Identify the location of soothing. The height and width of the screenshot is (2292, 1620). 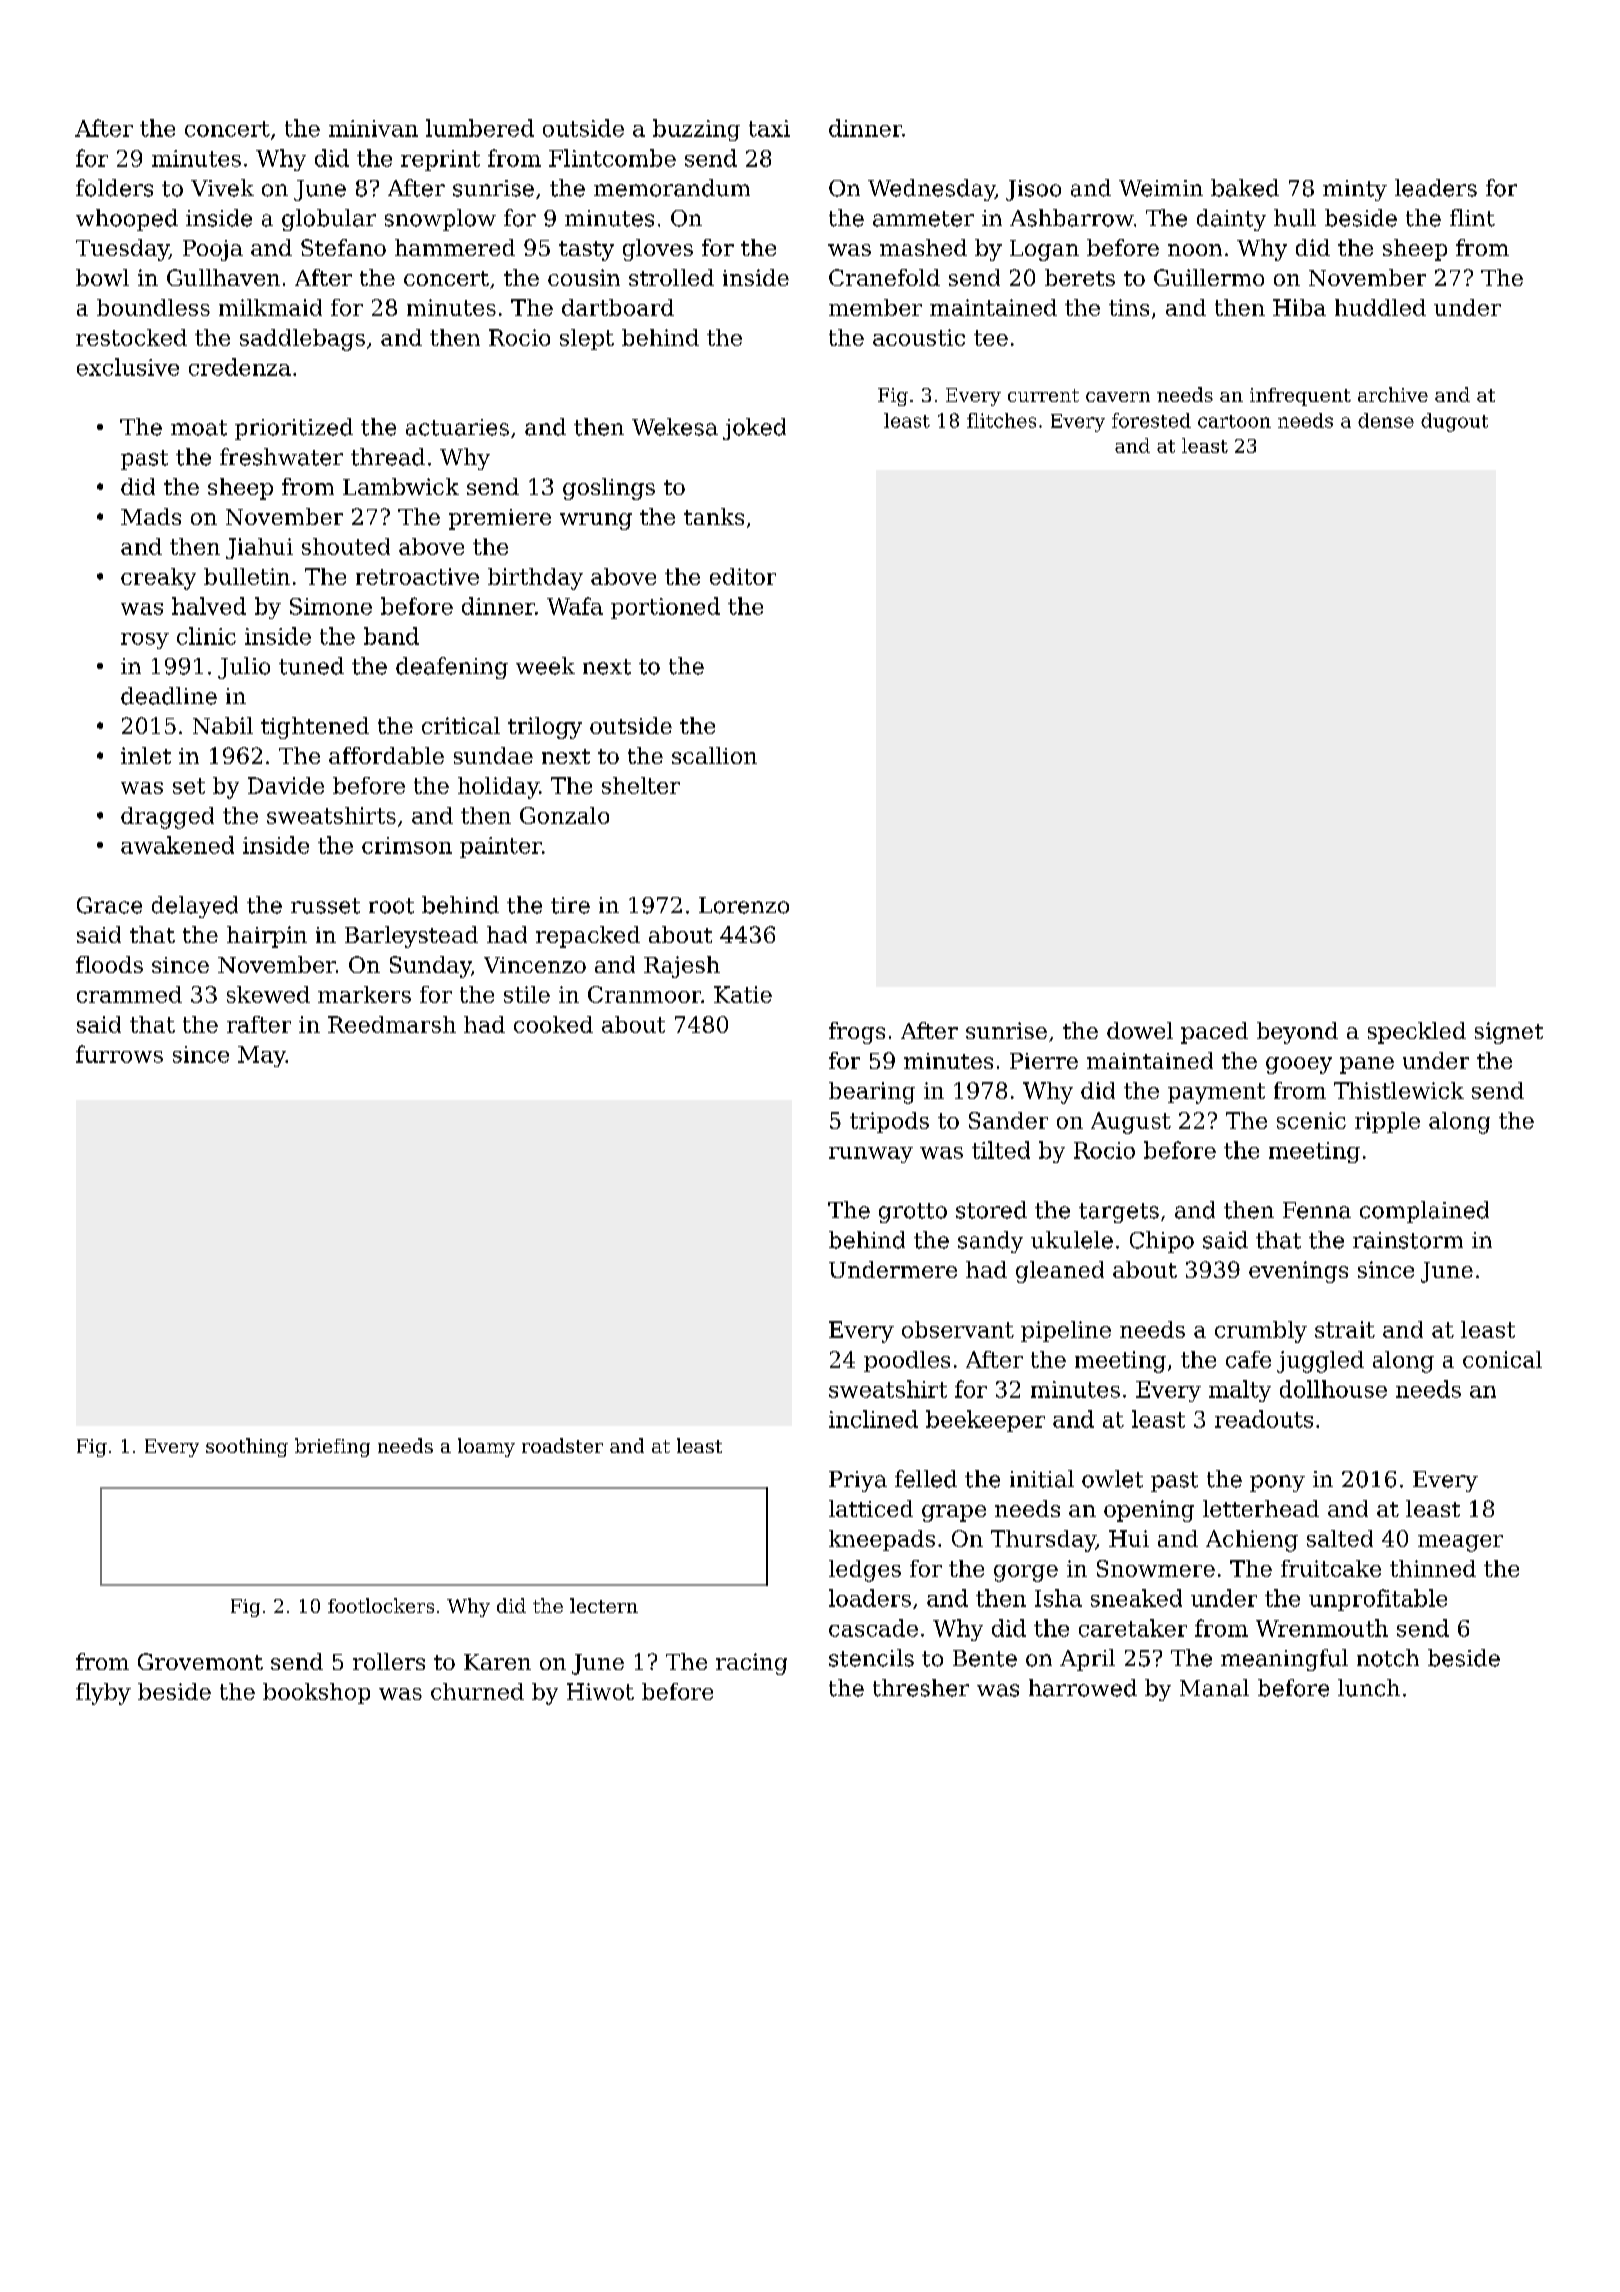
(247, 1447).
